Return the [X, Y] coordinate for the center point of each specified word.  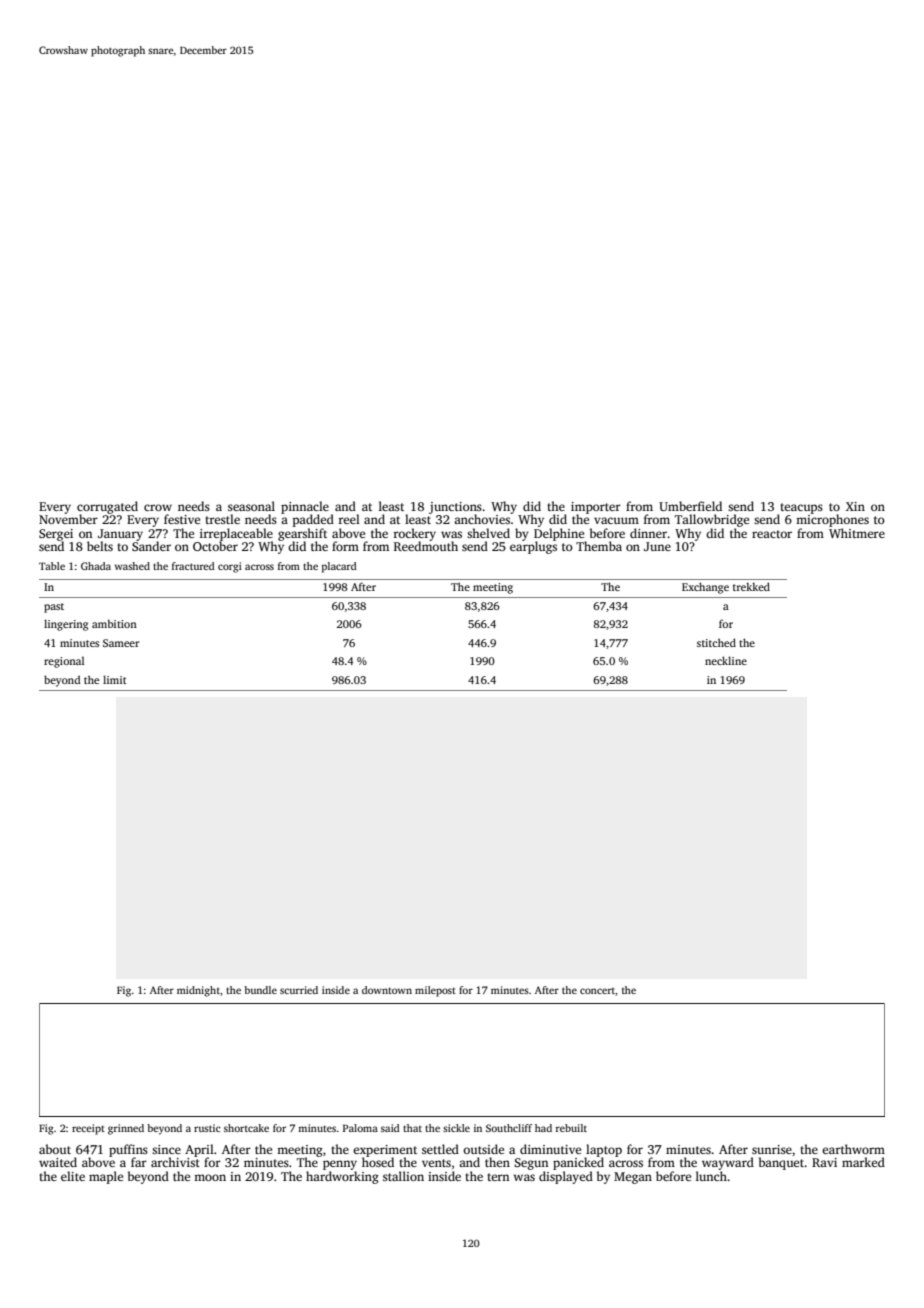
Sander [151, 546]
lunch [711, 1176]
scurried [299, 990]
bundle [260, 990]
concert [597, 991]
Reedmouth [426, 546]
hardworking [342, 1177]
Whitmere [857, 533]
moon [210, 1177]
